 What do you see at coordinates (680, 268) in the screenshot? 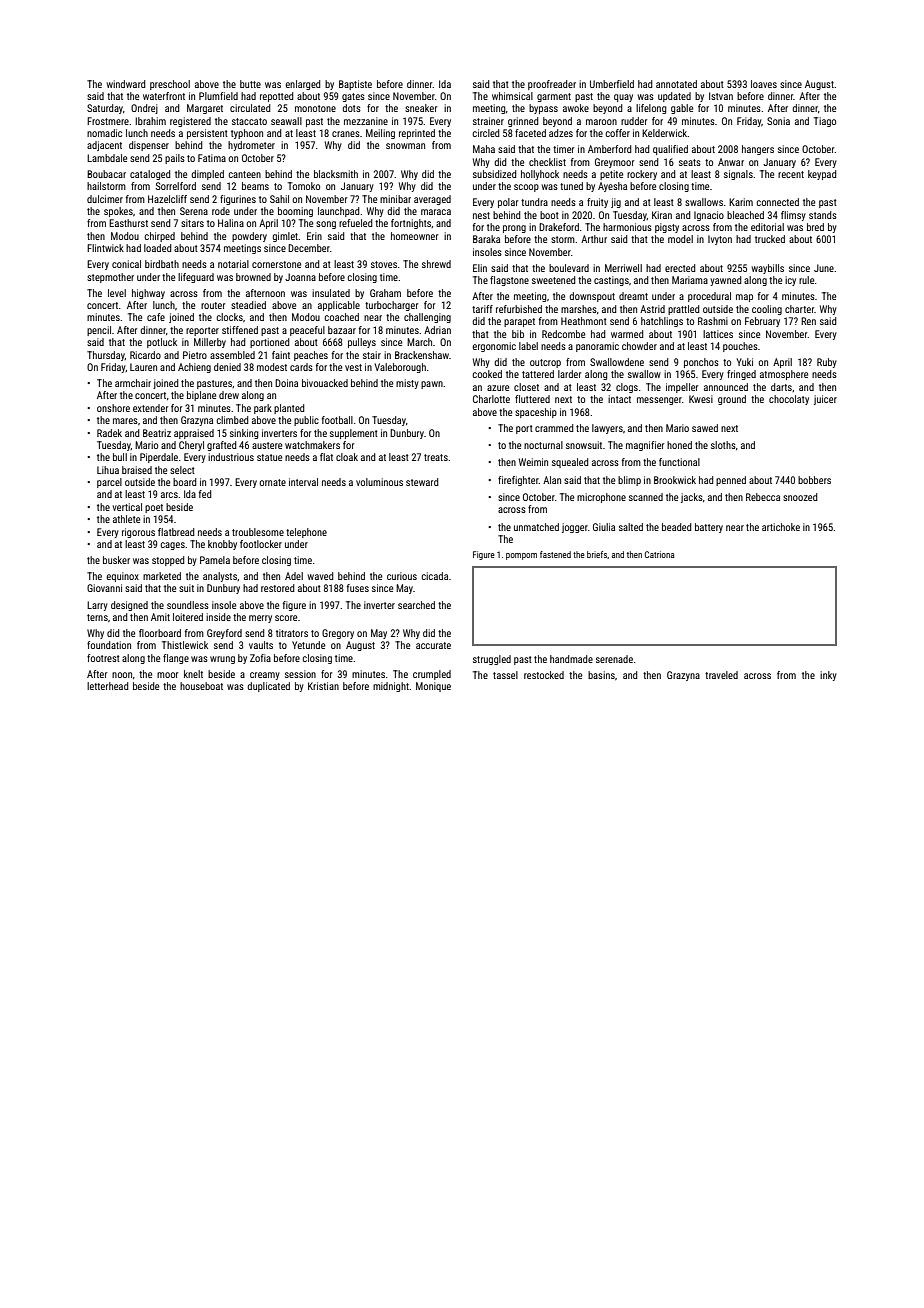
I see `erected` at bounding box center [680, 268].
